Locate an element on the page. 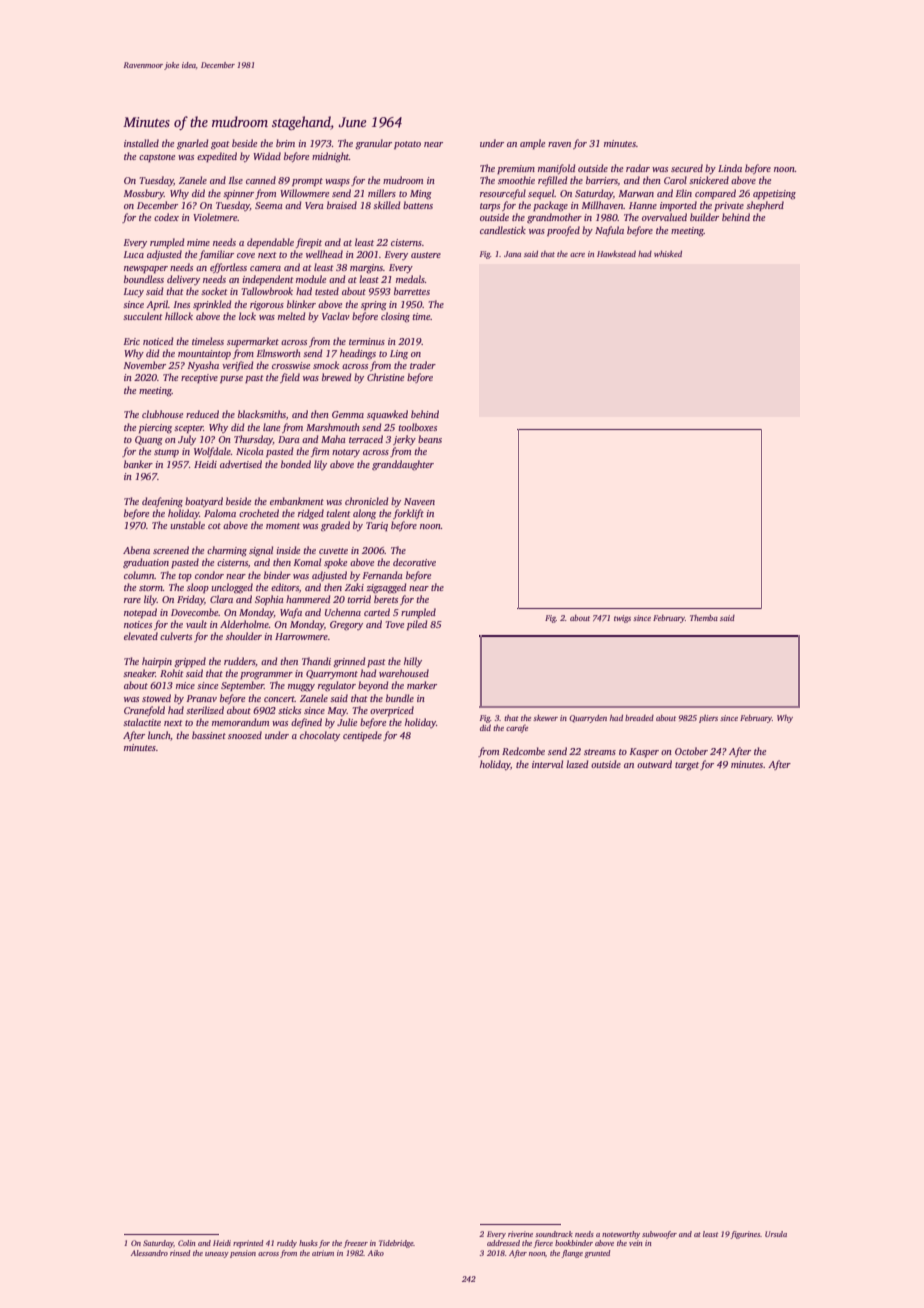 The height and width of the image is (1308, 924). uneasy is located at coordinates (217, 1255).
